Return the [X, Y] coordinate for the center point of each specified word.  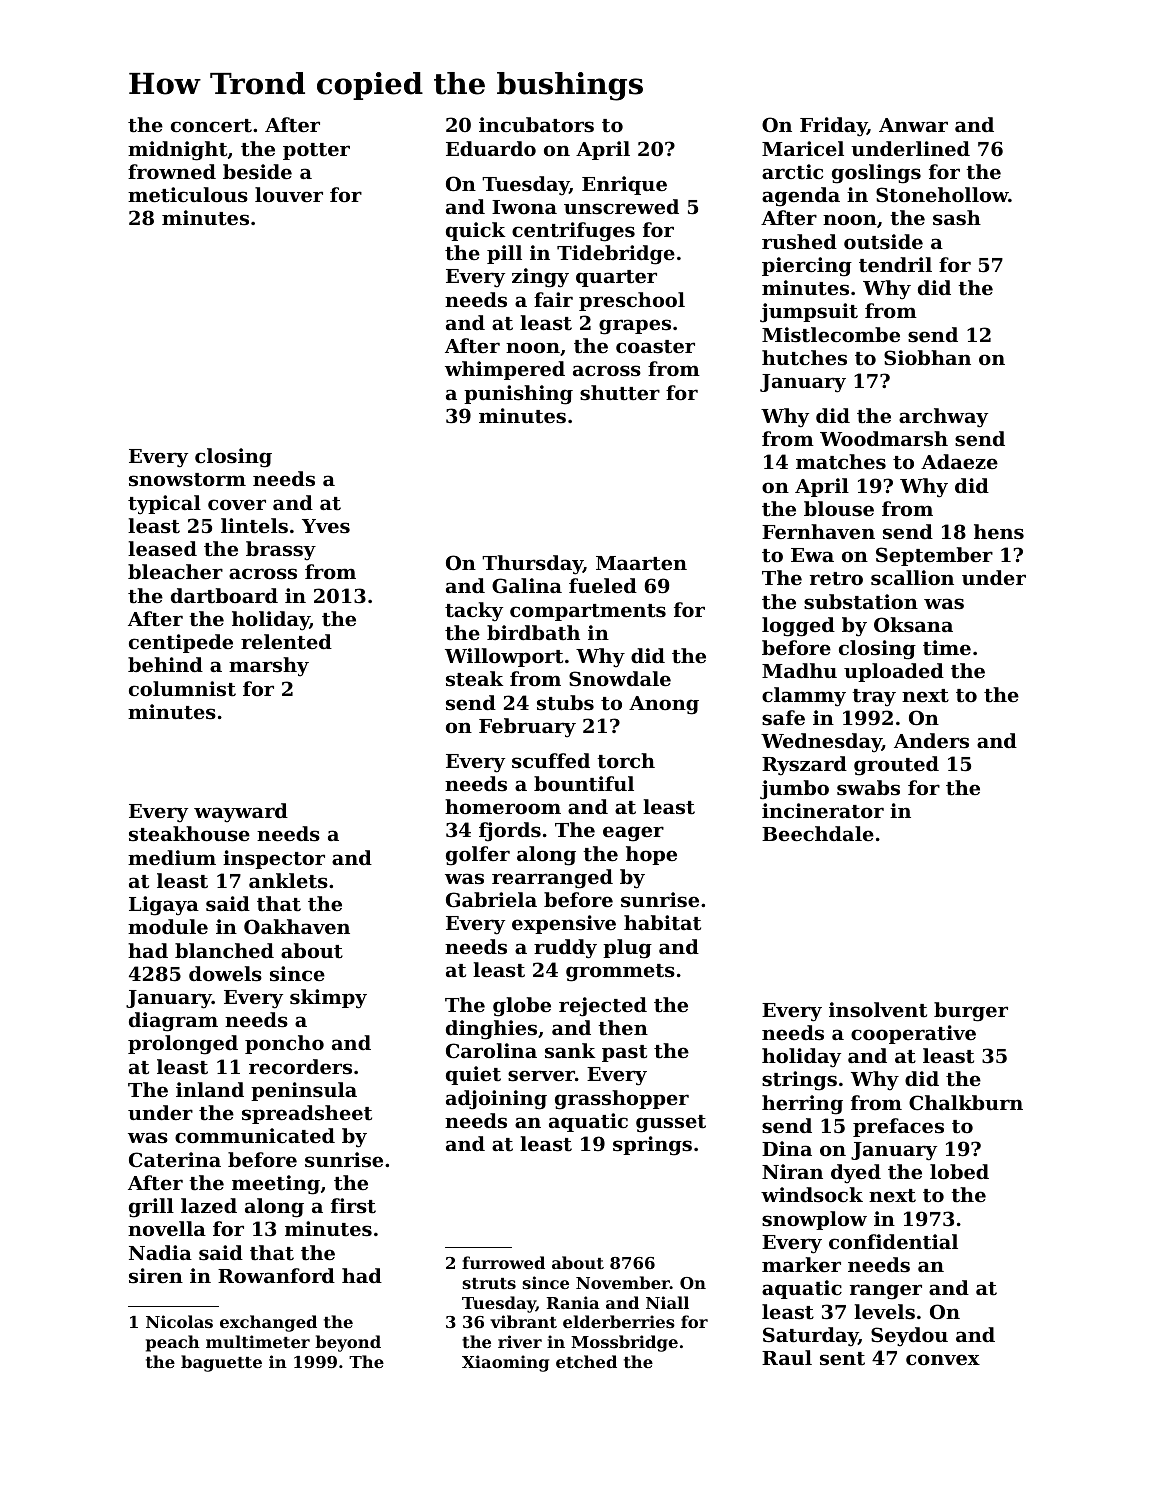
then [623, 1028]
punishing [518, 395]
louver [289, 194]
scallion [912, 578]
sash [957, 218]
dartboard [224, 596]
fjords [510, 832]
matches [841, 462]
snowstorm [187, 480]
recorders [300, 1067]
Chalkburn [966, 1103]
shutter [620, 393]
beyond [348, 1343]
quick [475, 231]
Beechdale [818, 833]
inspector [274, 859]
